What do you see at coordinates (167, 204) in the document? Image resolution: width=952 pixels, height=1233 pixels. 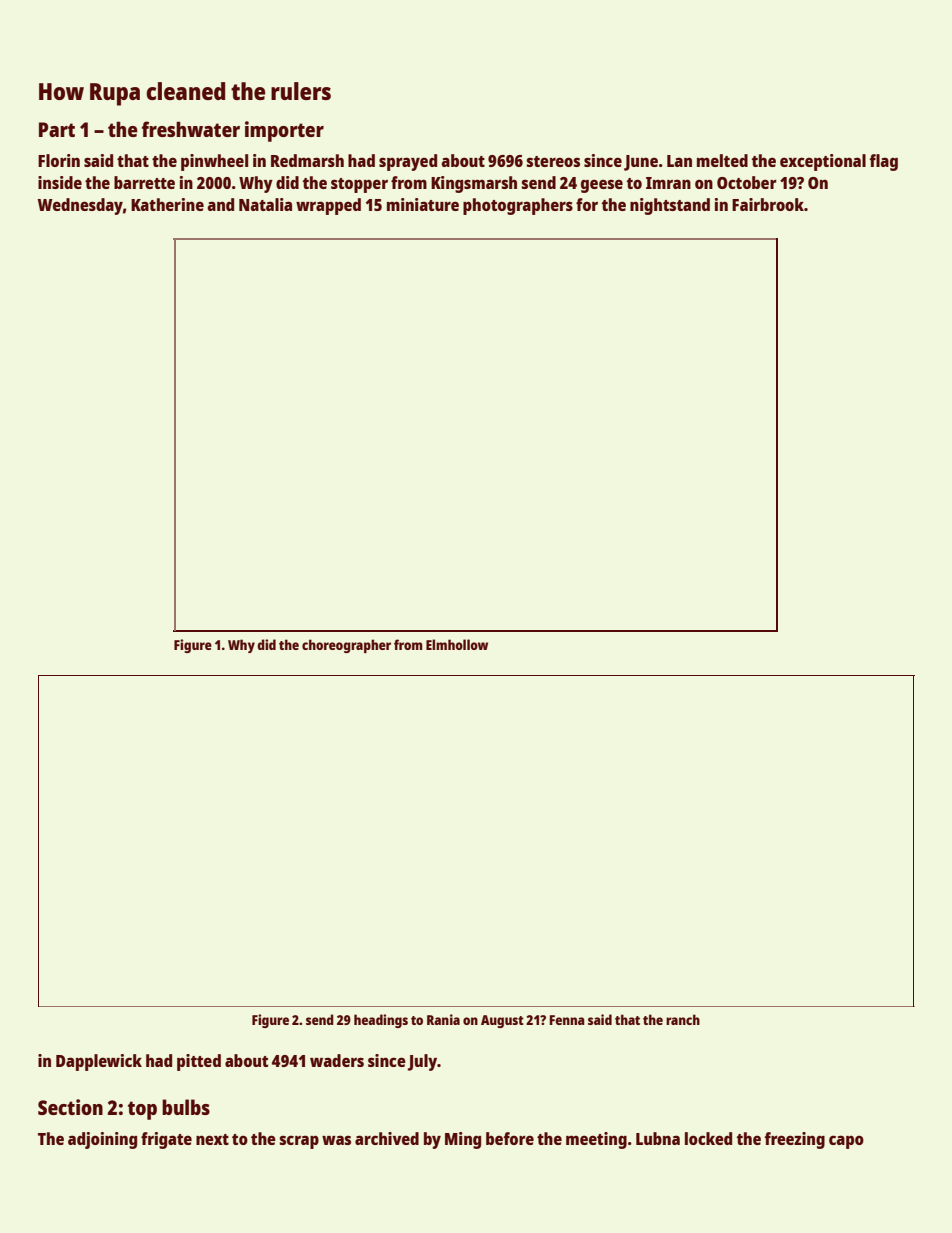 I see `Katherine` at bounding box center [167, 204].
